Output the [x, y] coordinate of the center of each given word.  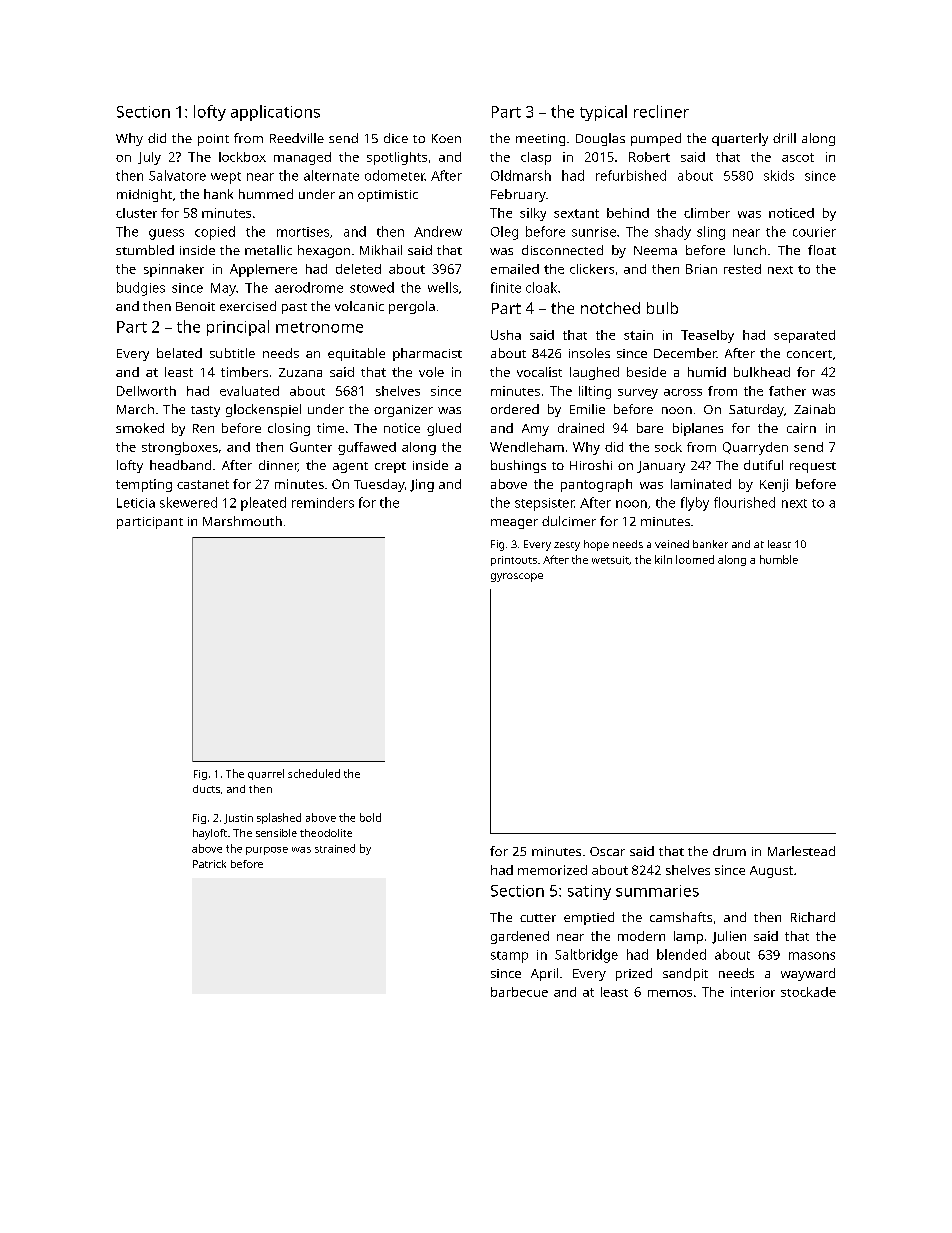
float [822, 250]
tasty [205, 411]
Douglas [600, 139]
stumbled [145, 250]
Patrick [209, 864]
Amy [535, 430]
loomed [695, 559]
